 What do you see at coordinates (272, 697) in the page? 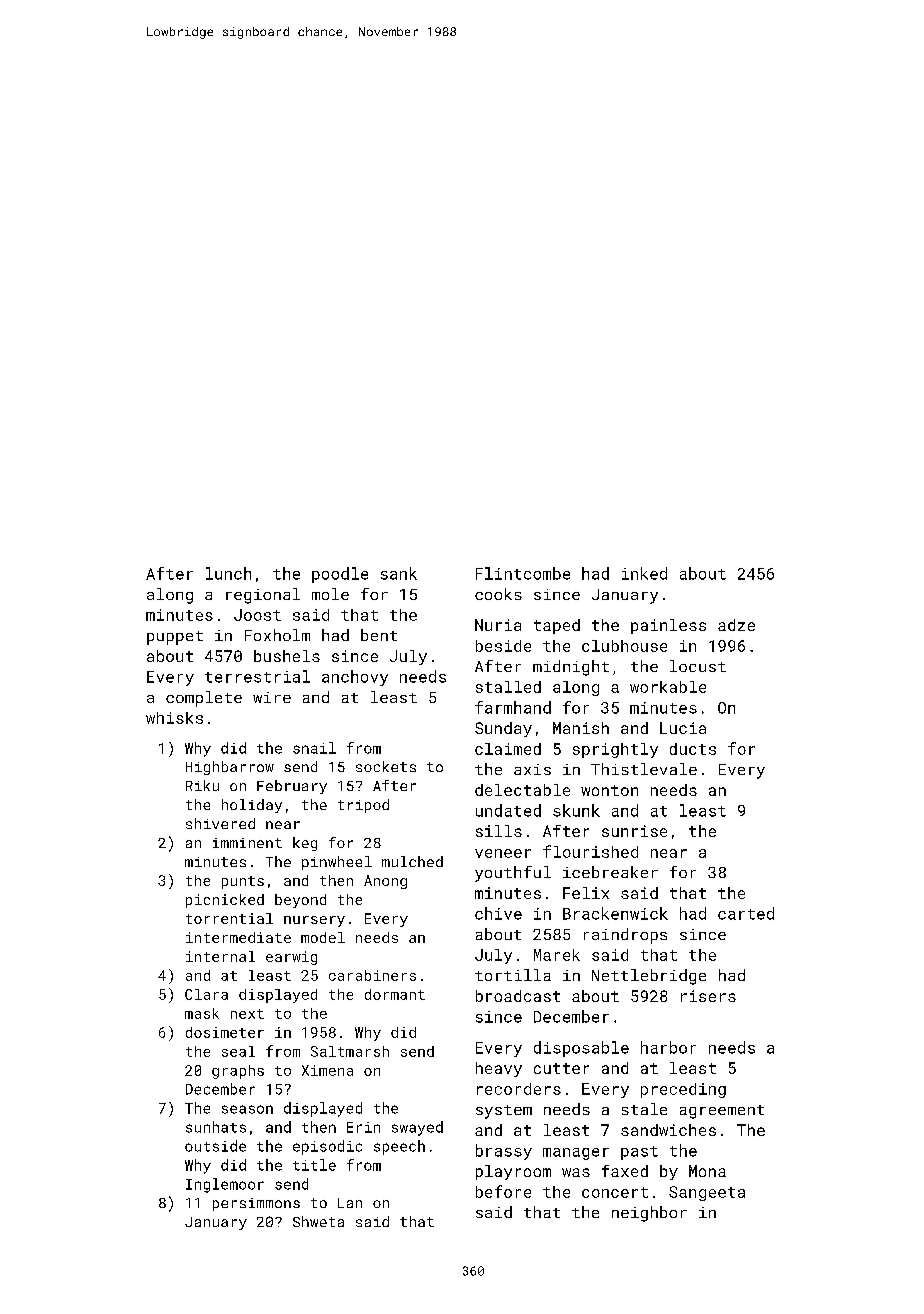
I see `wire` at bounding box center [272, 697].
